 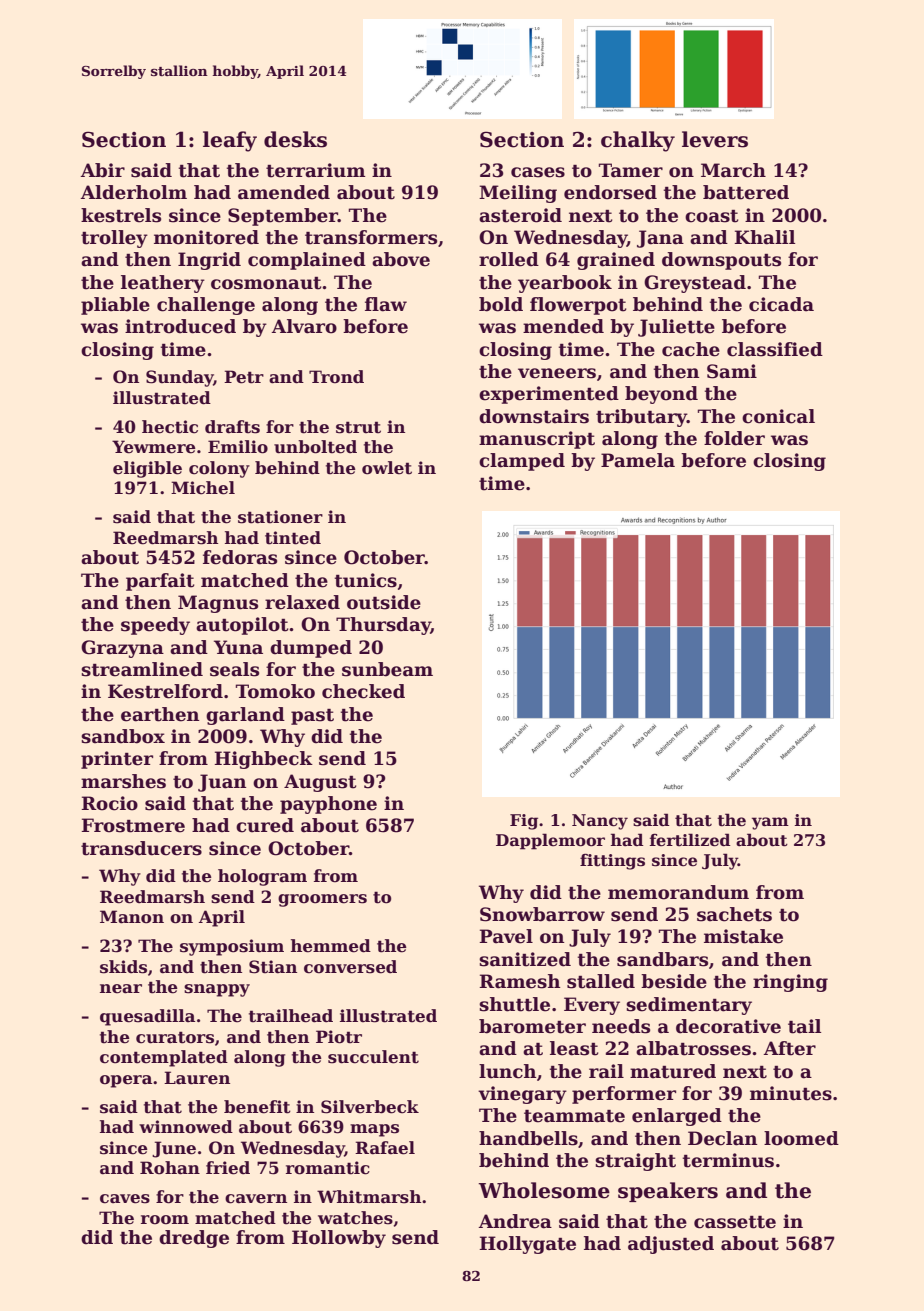 I want to click on symposium, so click(x=232, y=947).
